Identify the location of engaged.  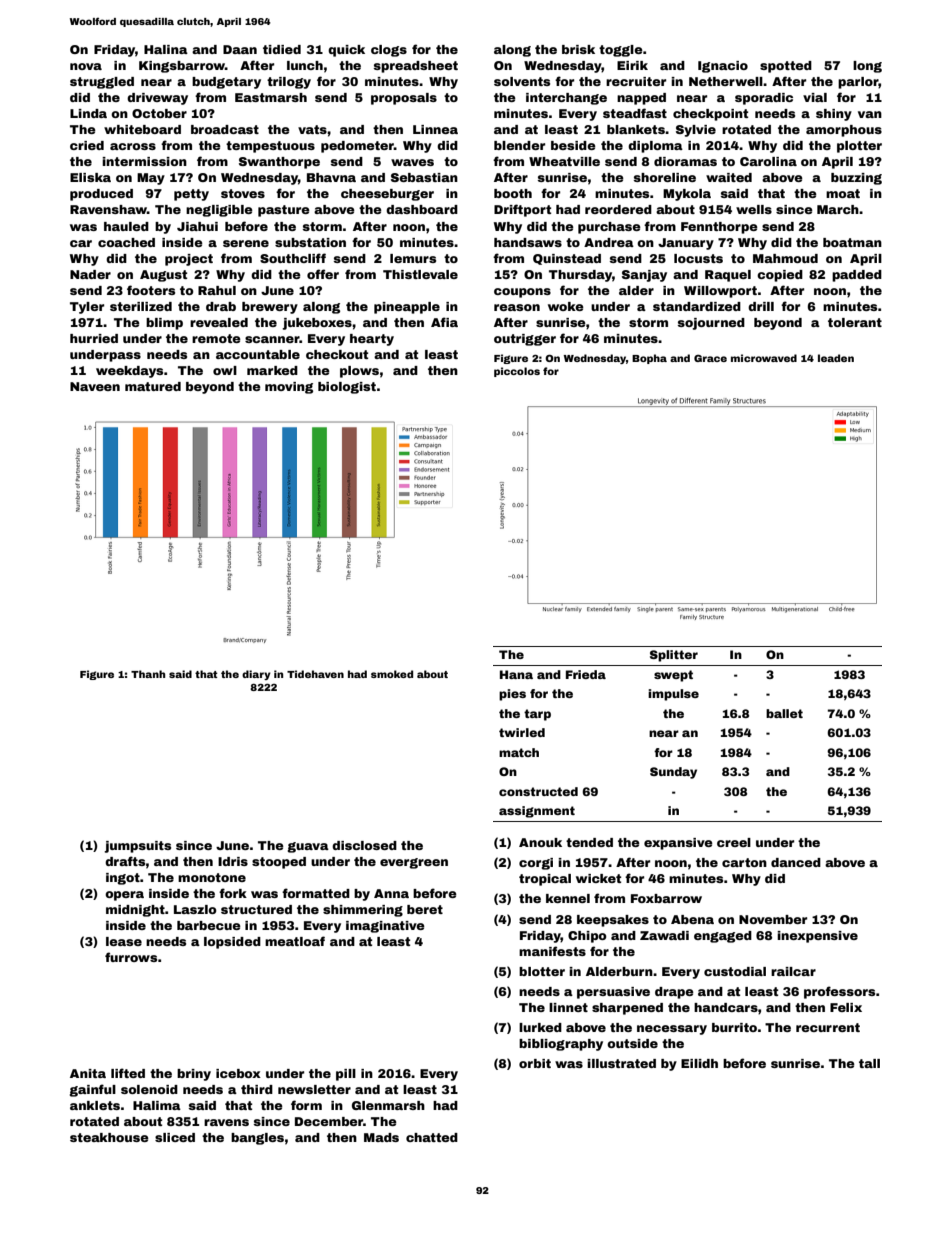
(723, 937).
